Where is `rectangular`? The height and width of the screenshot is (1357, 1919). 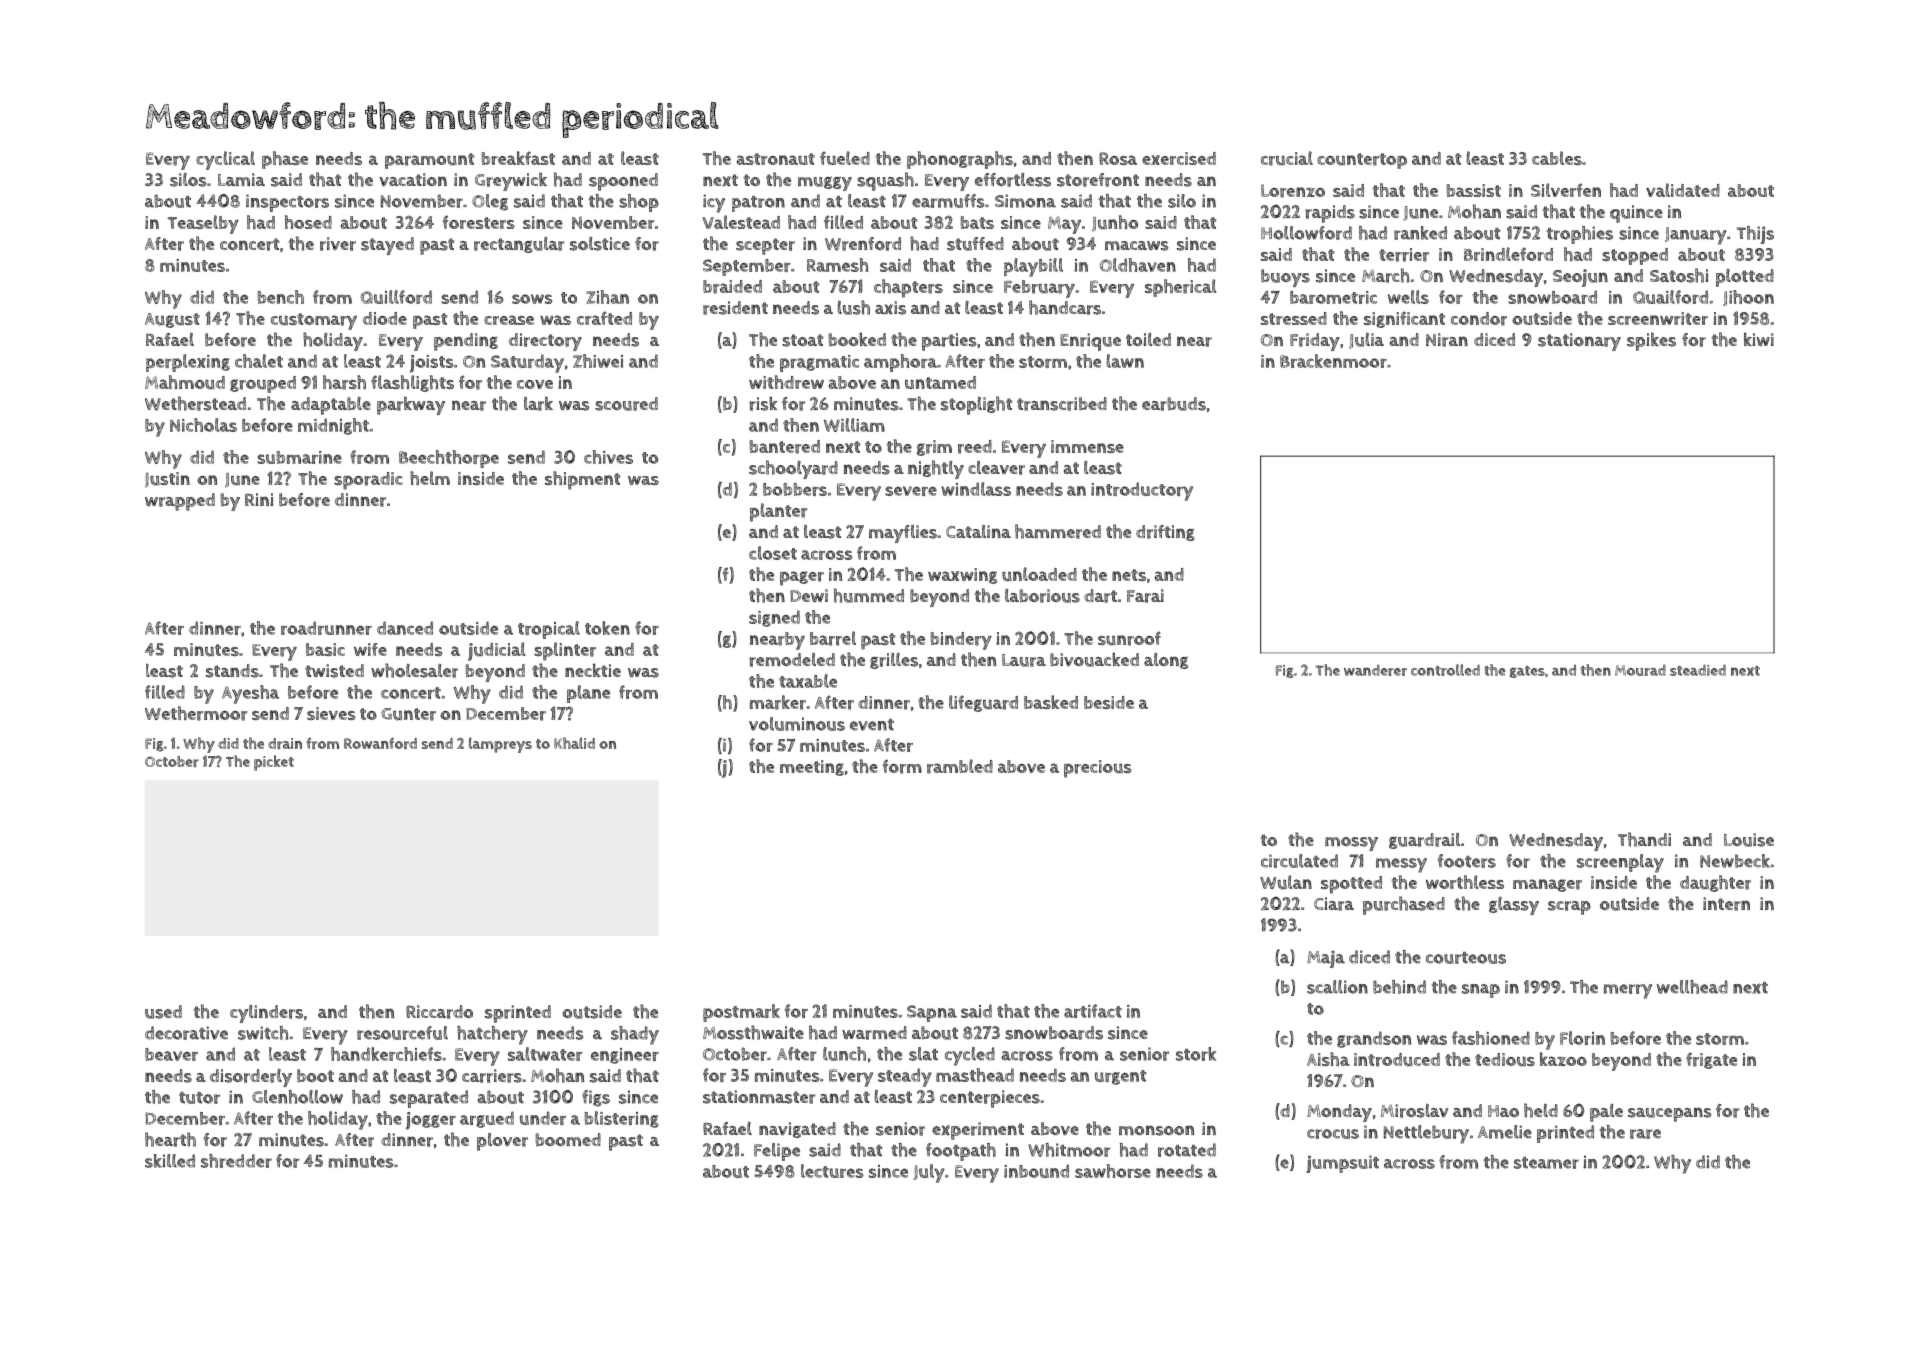
rectangular is located at coordinates (519, 245).
